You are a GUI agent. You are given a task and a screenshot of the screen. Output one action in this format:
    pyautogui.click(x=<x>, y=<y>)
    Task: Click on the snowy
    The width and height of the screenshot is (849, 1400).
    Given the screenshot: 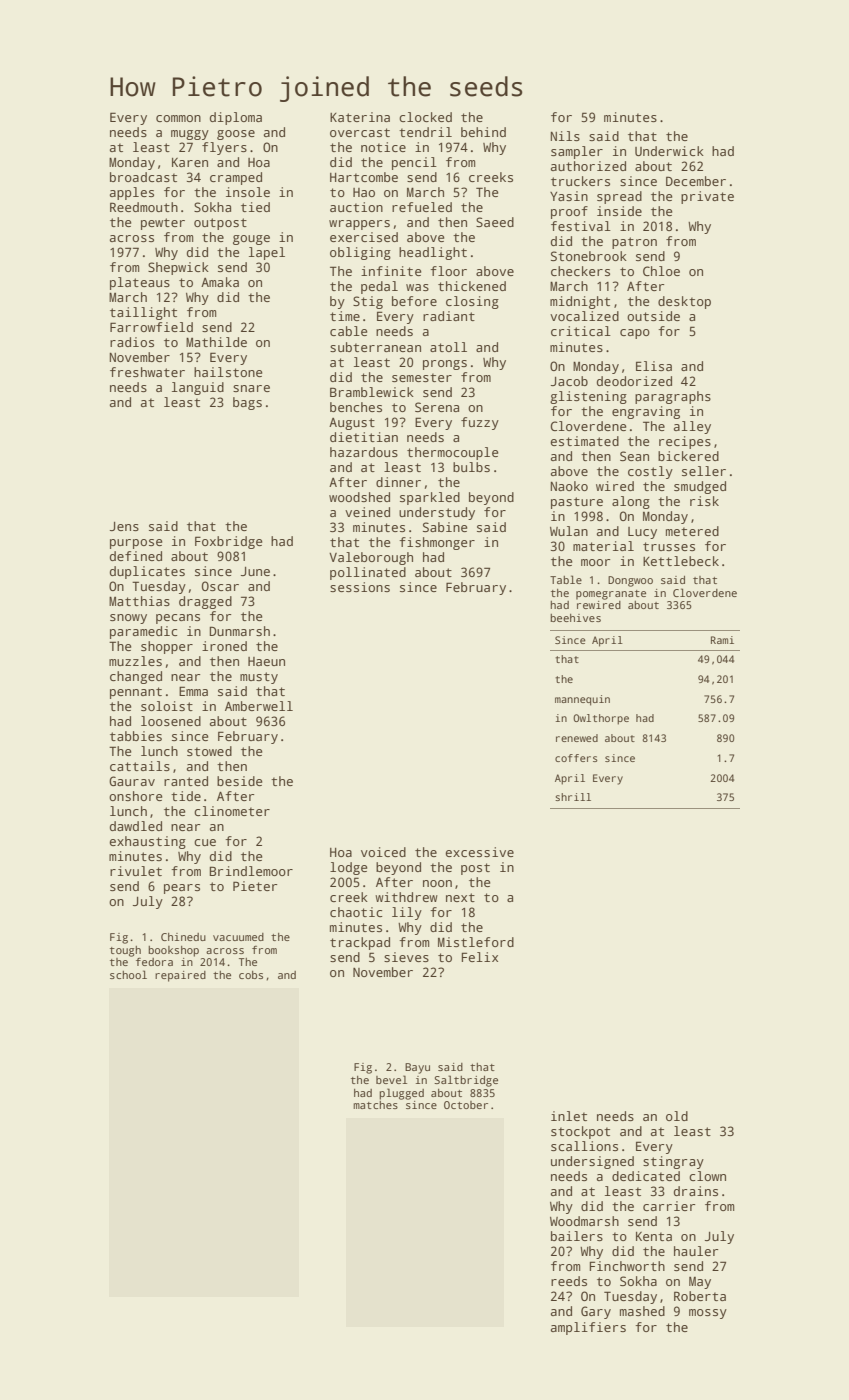 What is the action you would take?
    pyautogui.click(x=128, y=619)
